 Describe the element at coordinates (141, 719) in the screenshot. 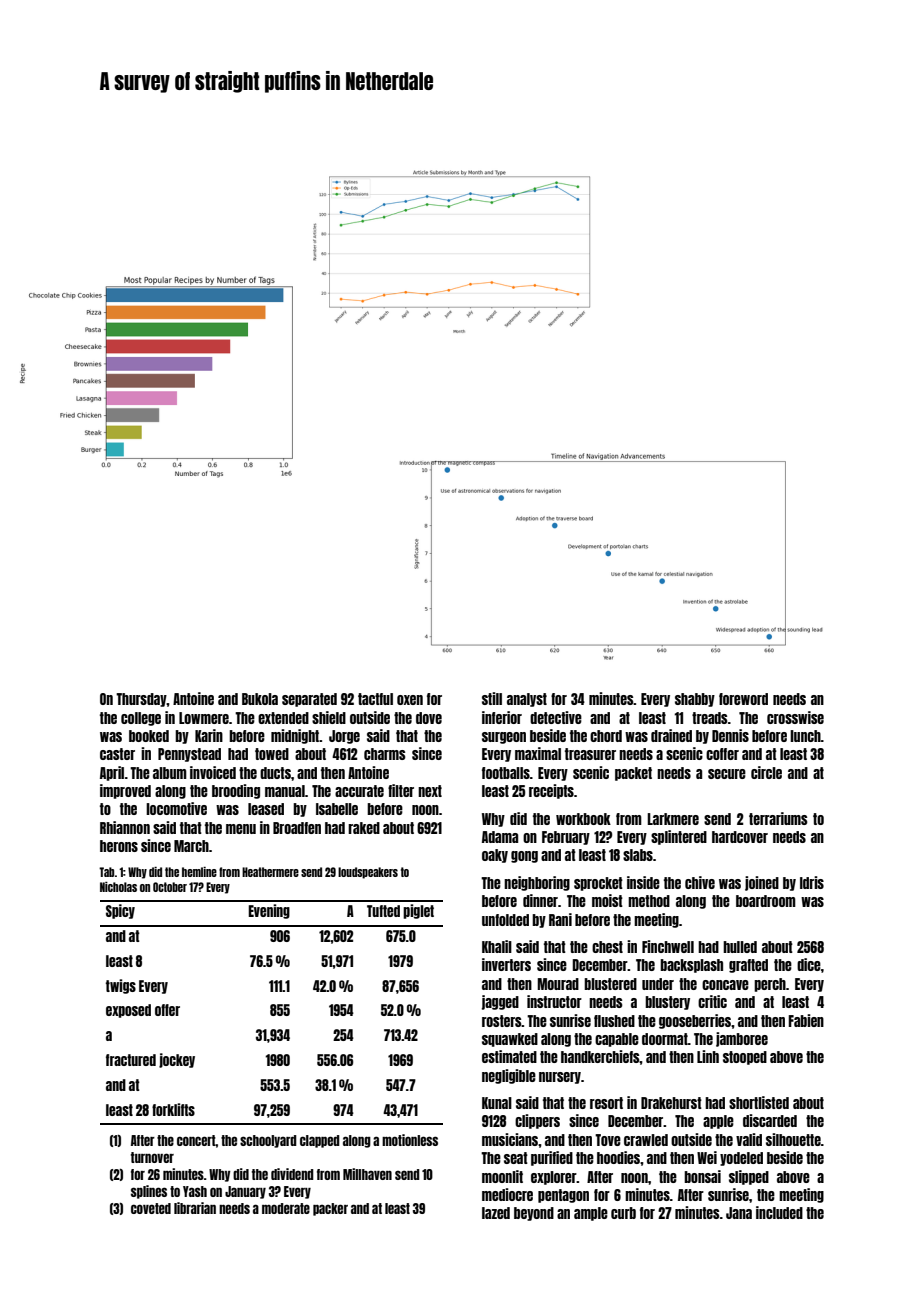

I see `college` at that location.
